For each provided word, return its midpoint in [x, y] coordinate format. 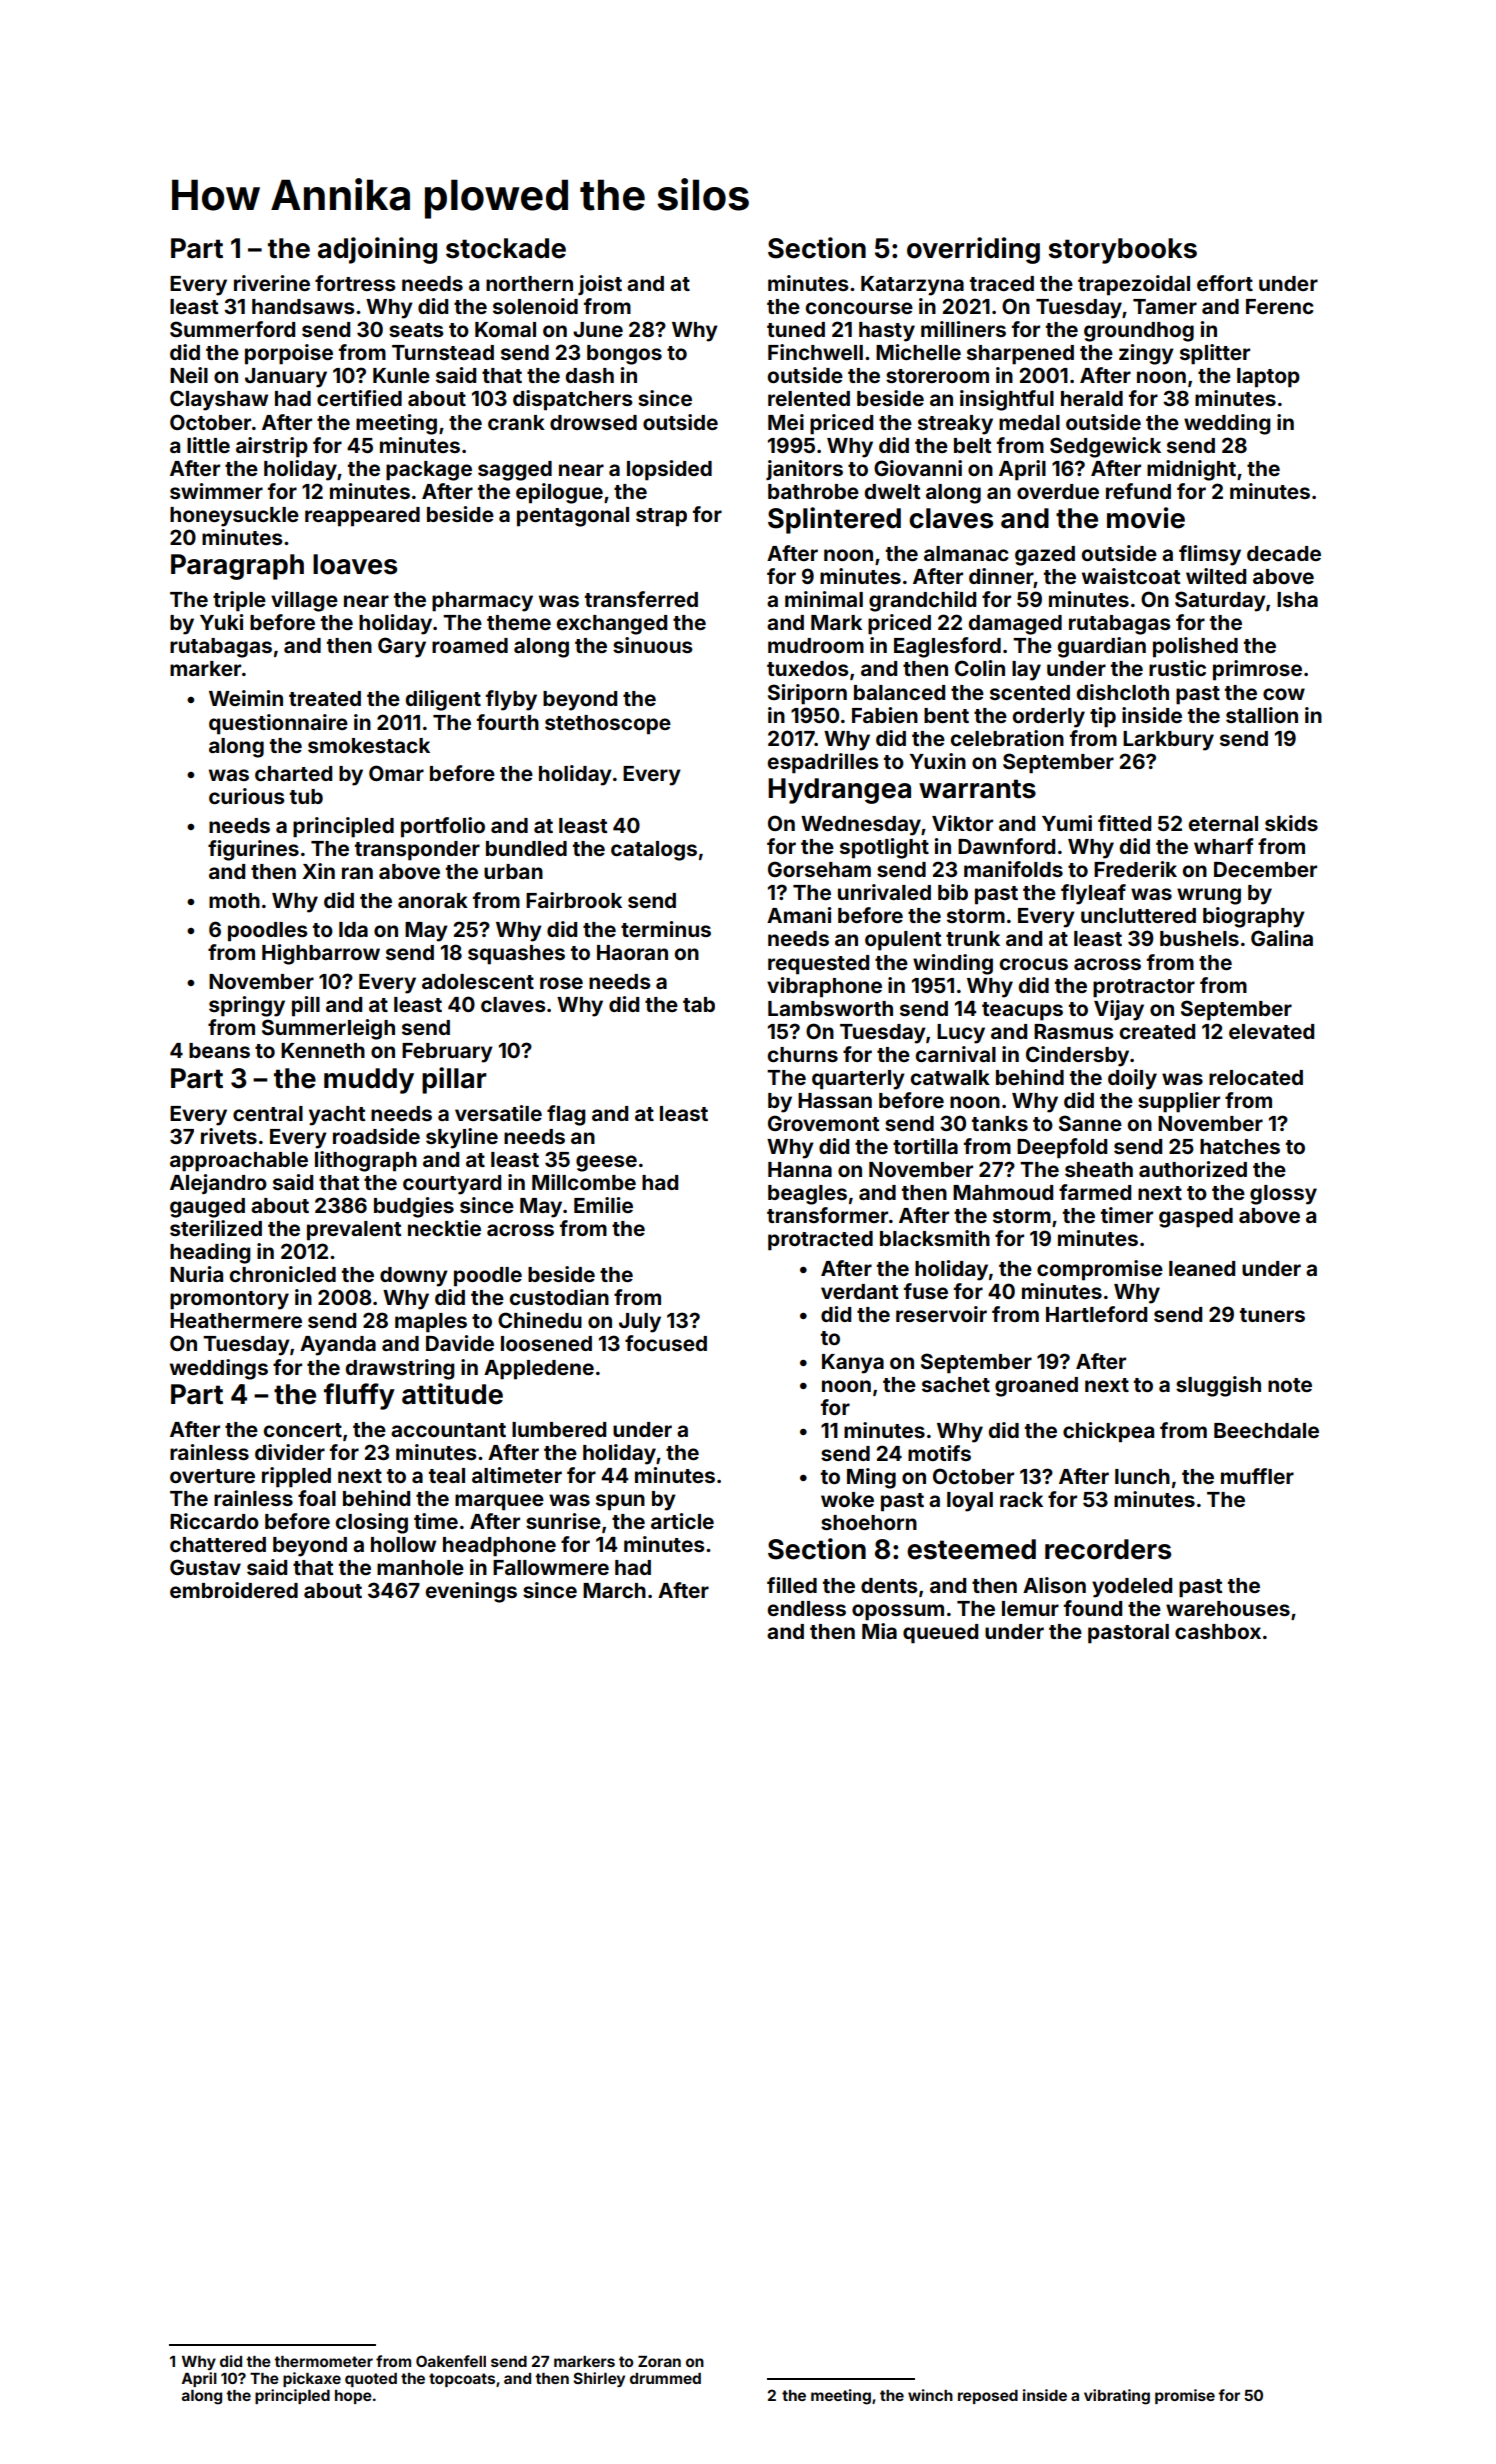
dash [590, 375]
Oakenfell [451, 2361]
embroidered [234, 1590]
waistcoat [1131, 576]
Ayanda [338, 1346]
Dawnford [1006, 846]
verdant [859, 1291]
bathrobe [813, 491]
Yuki [221, 622]
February [447, 1053]
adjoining [377, 250]
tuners [1272, 1315]
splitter [1215, 354]
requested [818, 965]
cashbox [1218, 1631]
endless [807, 1608]
